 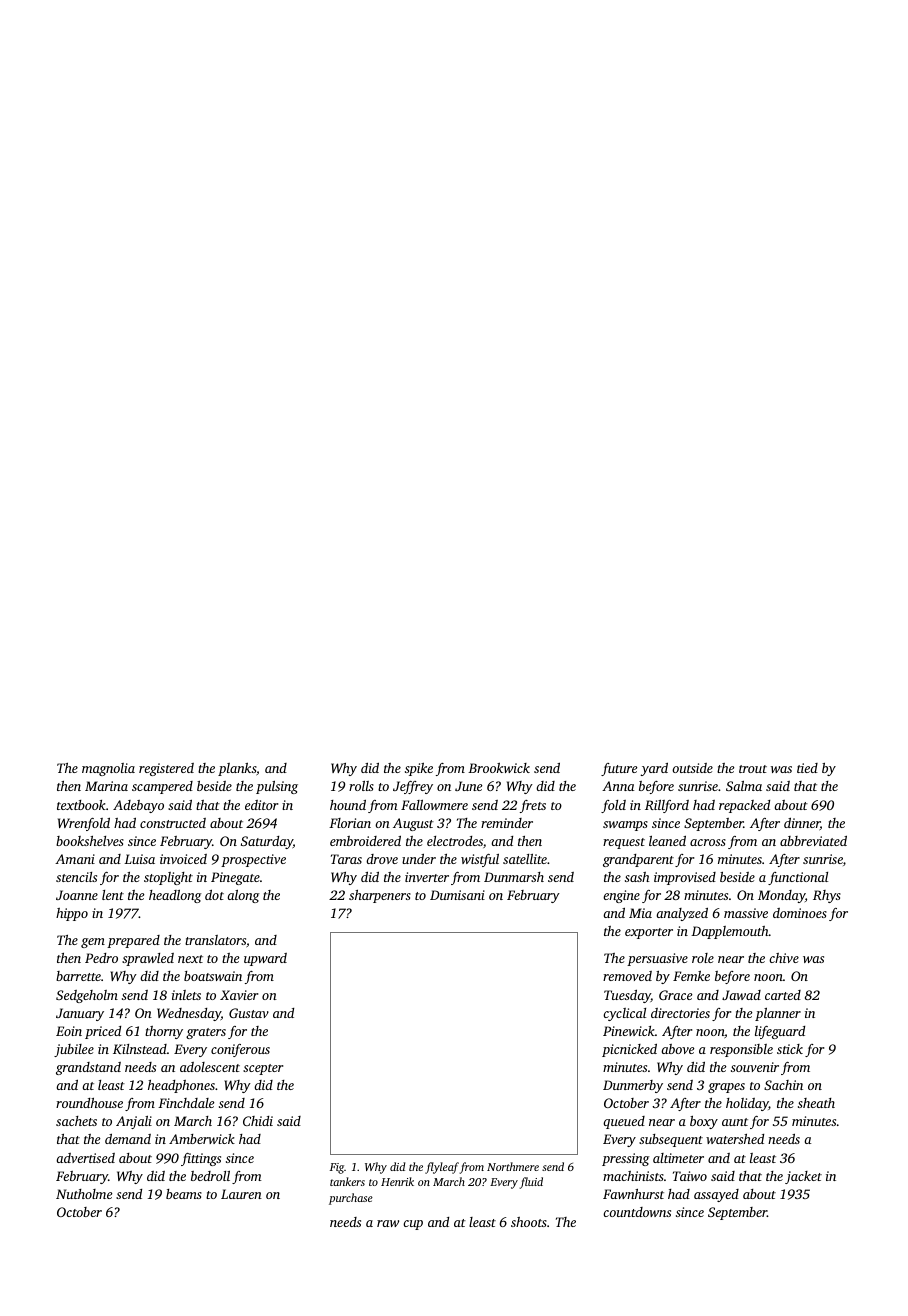 I want to click on directories, so click(x=680, y=1013).
